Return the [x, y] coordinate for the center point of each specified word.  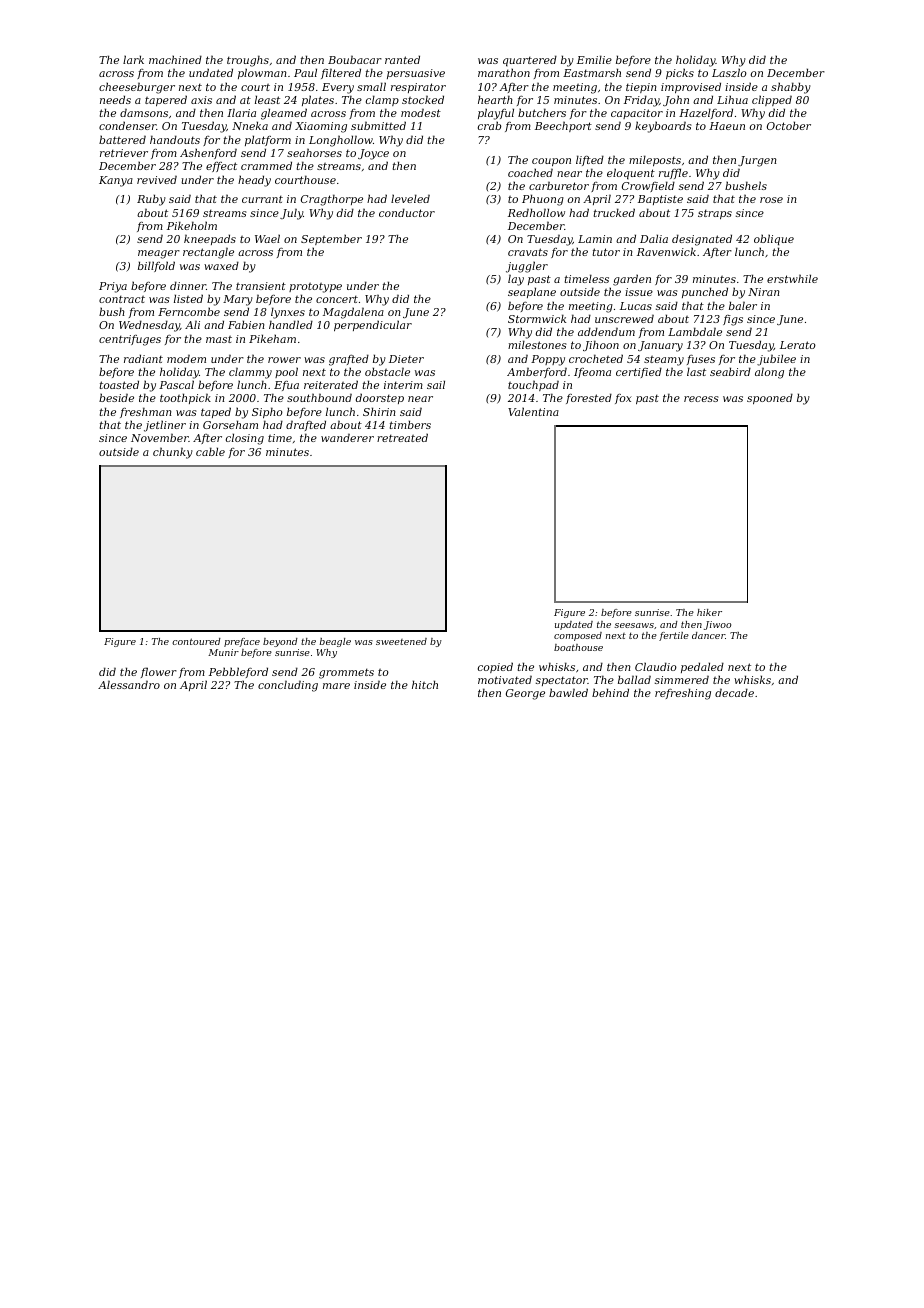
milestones [537, 344]
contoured [196, 641]
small [371, 86]
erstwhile [792, 278]
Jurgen [757, 161]
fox [623, 399]
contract [122, 299]
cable [210, 451]
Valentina [533, 411]
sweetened [401, 641]
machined [175, 59]
